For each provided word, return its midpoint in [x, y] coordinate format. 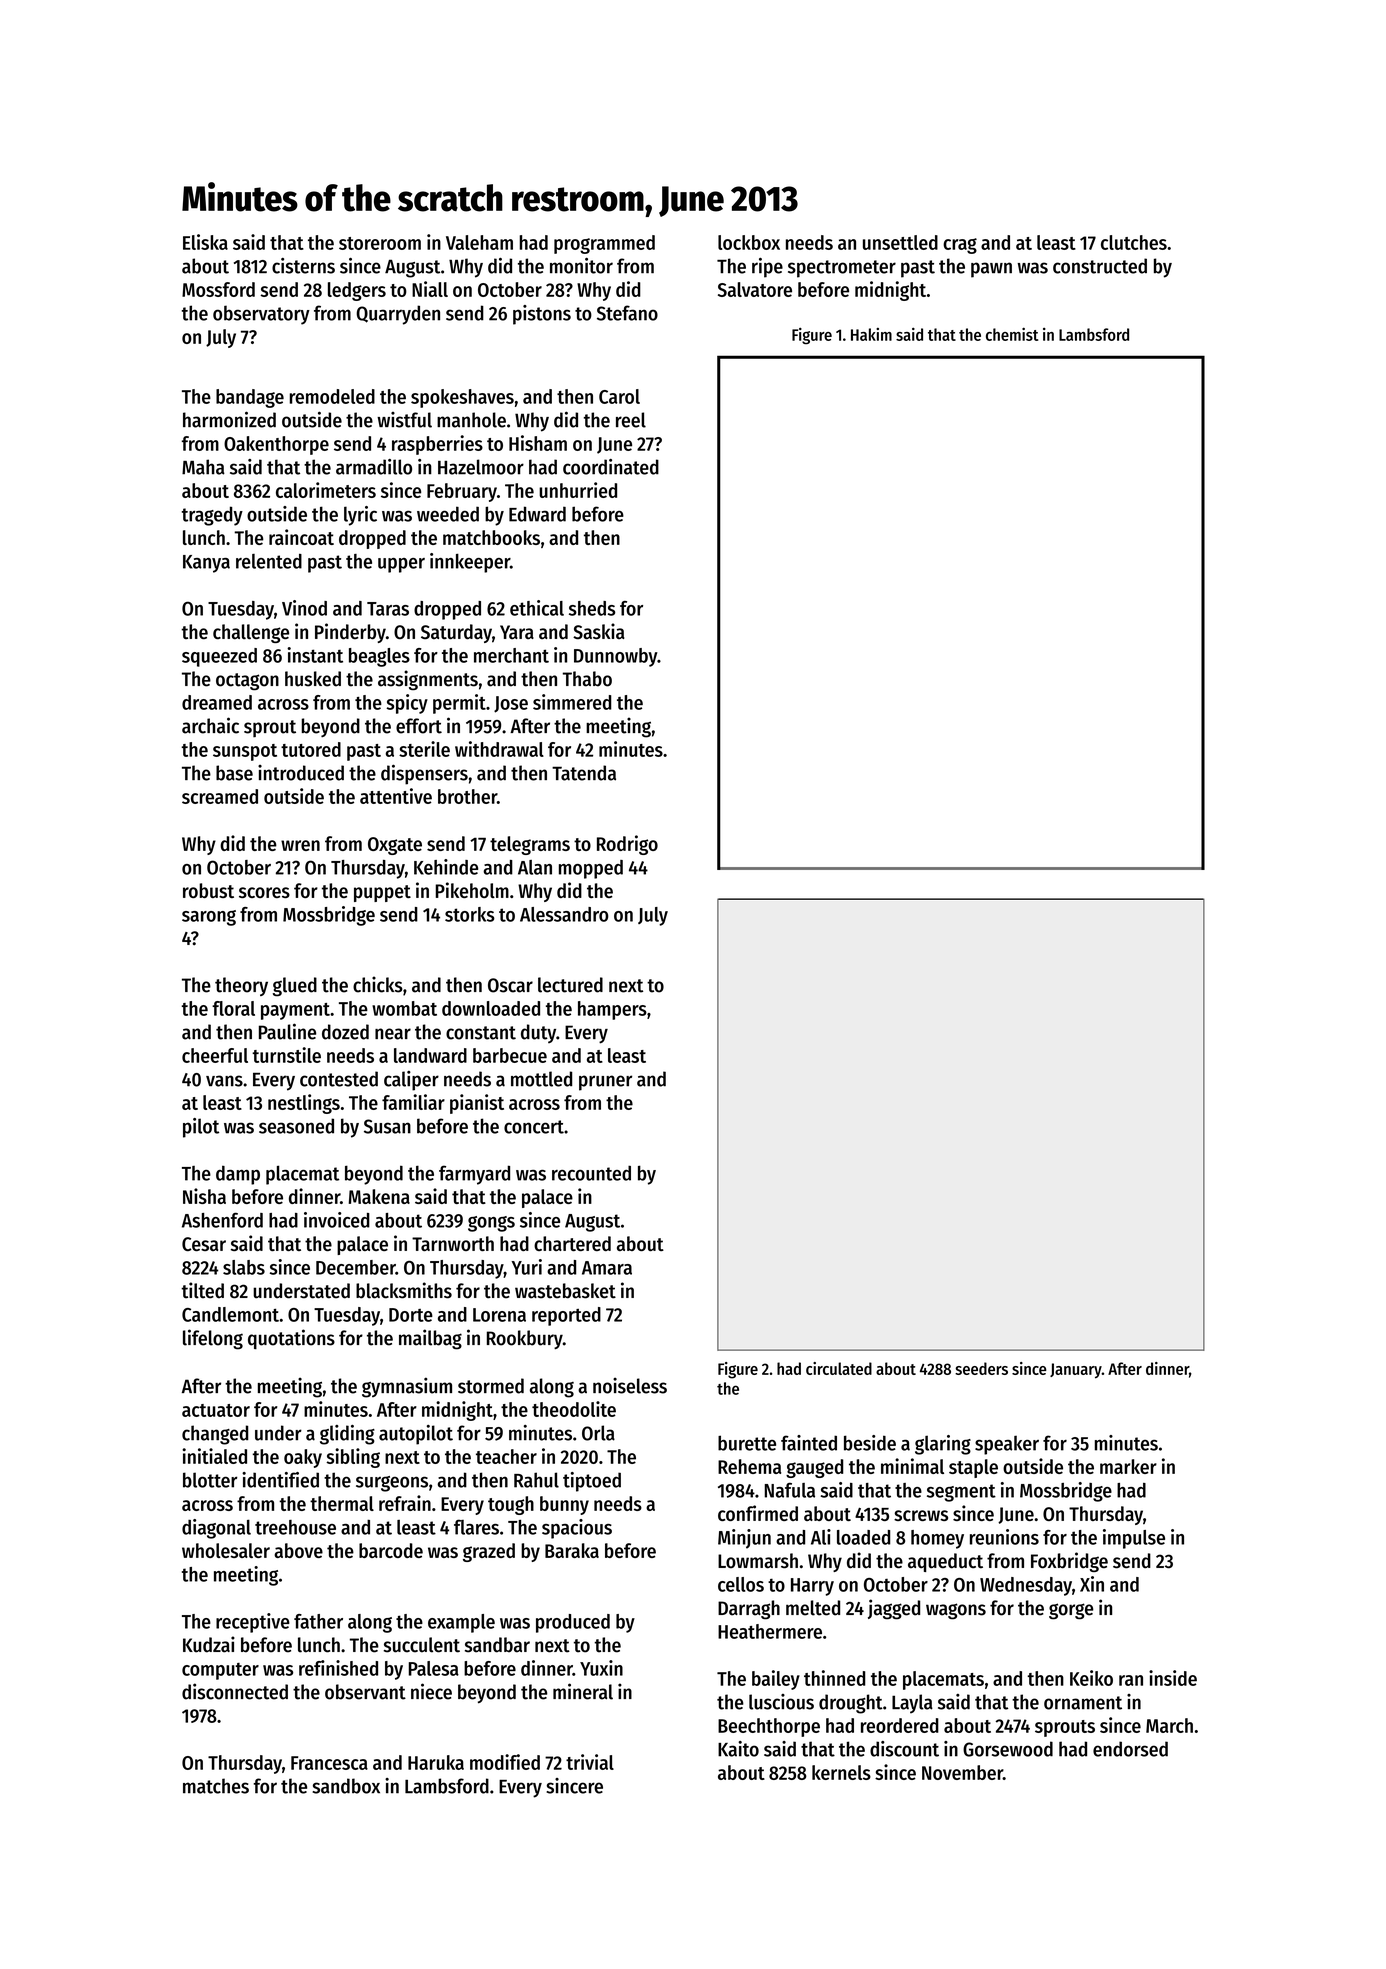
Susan [387, 1126]
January [1076, 1371]
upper [401, 565]
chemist [1012, 334]
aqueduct [945, 1562]
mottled [541, 1079]
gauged [815, 1468]
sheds [592, 608]
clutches [1134, 242]
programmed [604, 244]
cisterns [303, 266]
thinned [834, 1678]
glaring [943, 1445]
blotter [210, 1480]
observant [365, 1692]
